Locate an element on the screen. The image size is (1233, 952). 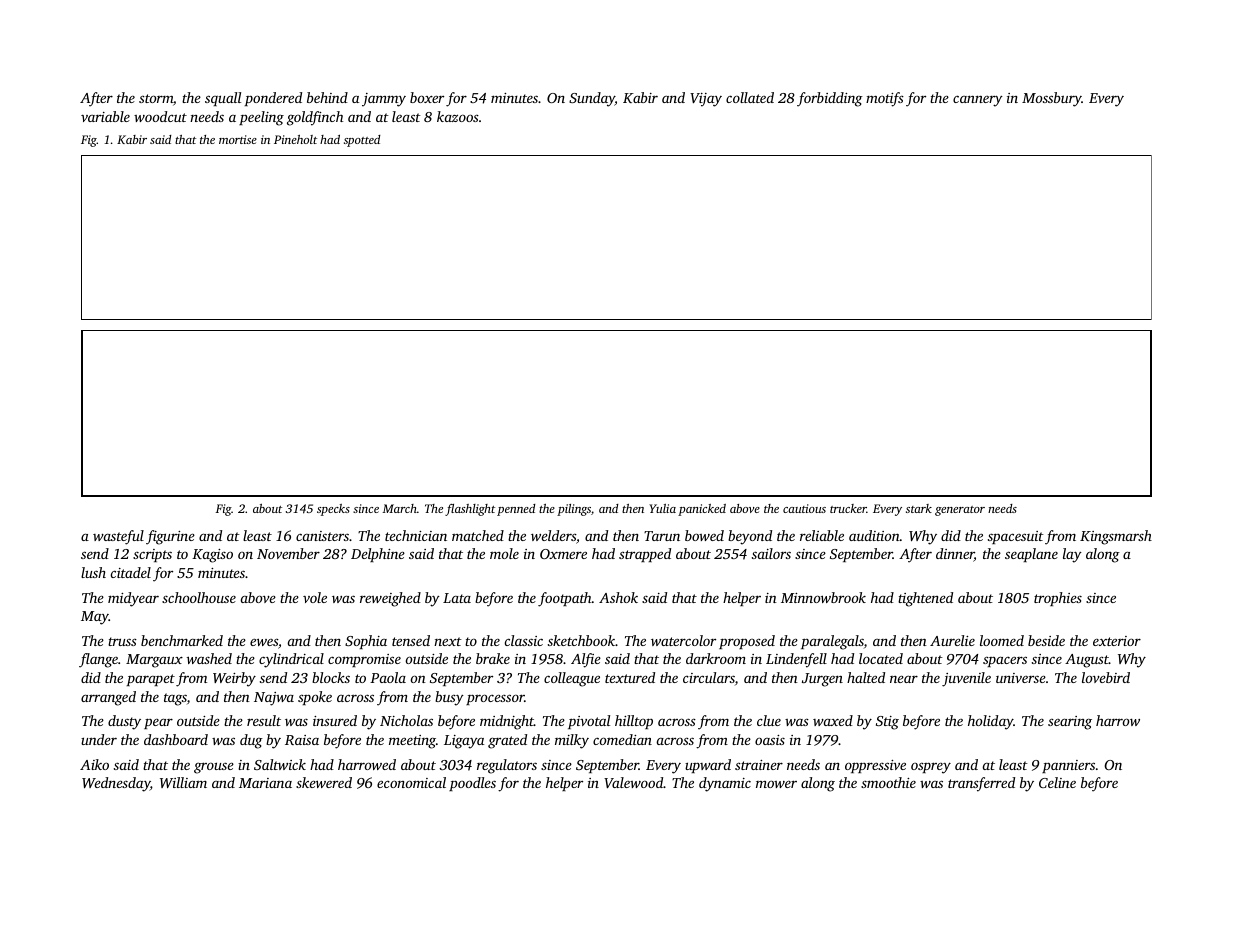
stark is located at coordinates (919, 508).
